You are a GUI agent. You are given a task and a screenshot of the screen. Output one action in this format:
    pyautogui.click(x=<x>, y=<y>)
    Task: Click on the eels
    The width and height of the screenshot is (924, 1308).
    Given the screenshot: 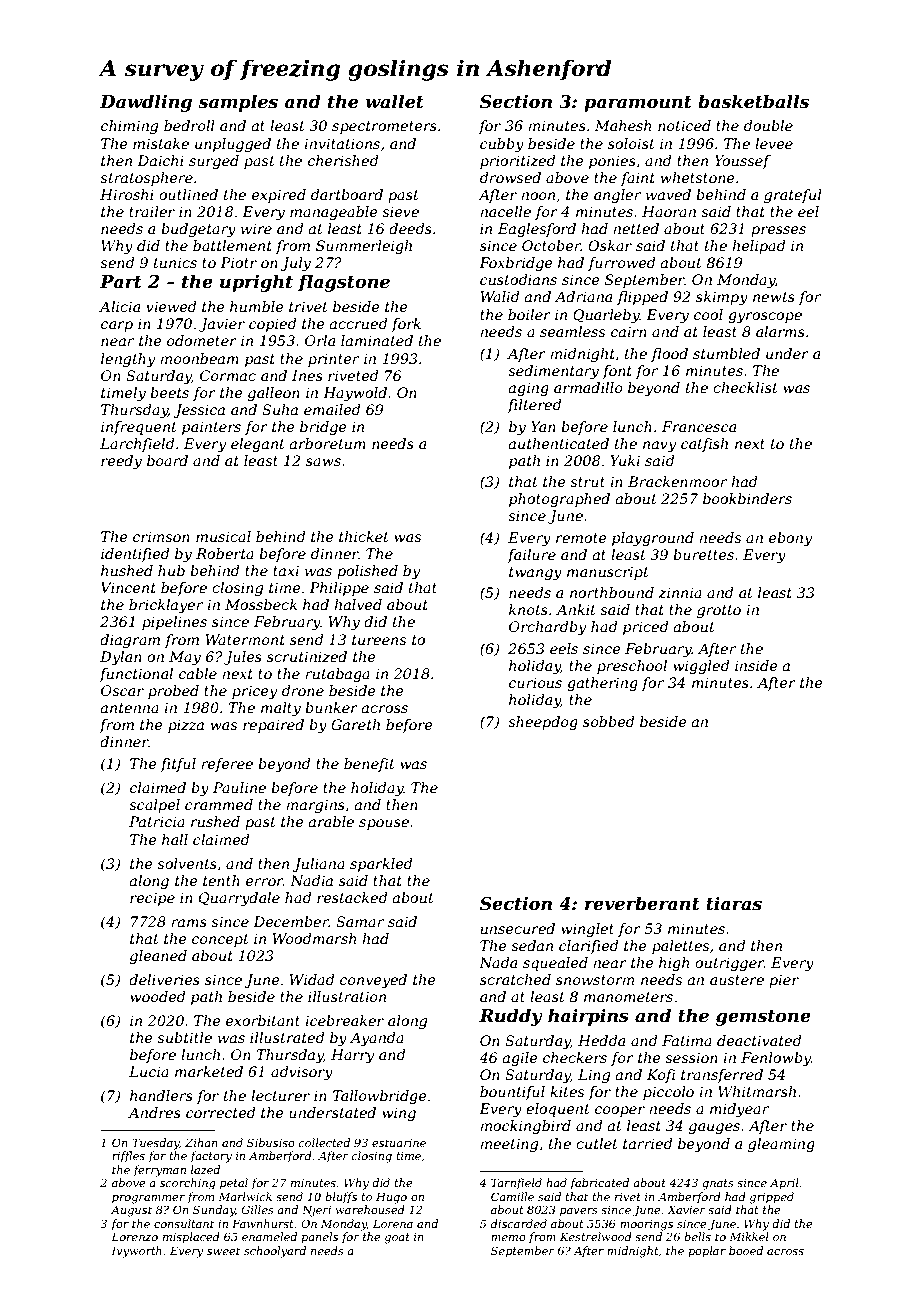 What is the action you would take?
    pyautogui.click(x=564, y=648)
